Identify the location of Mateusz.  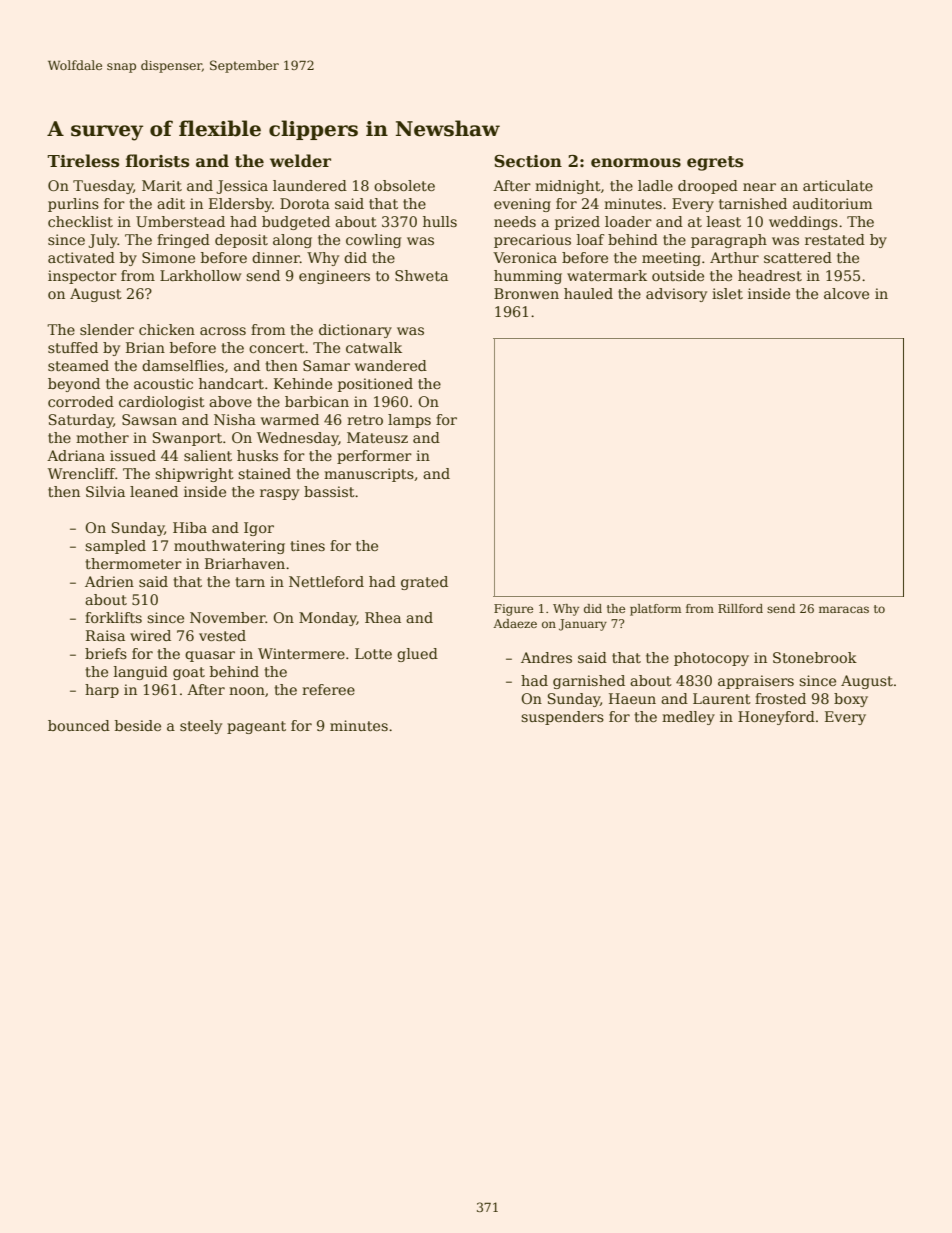
(377, 437).
